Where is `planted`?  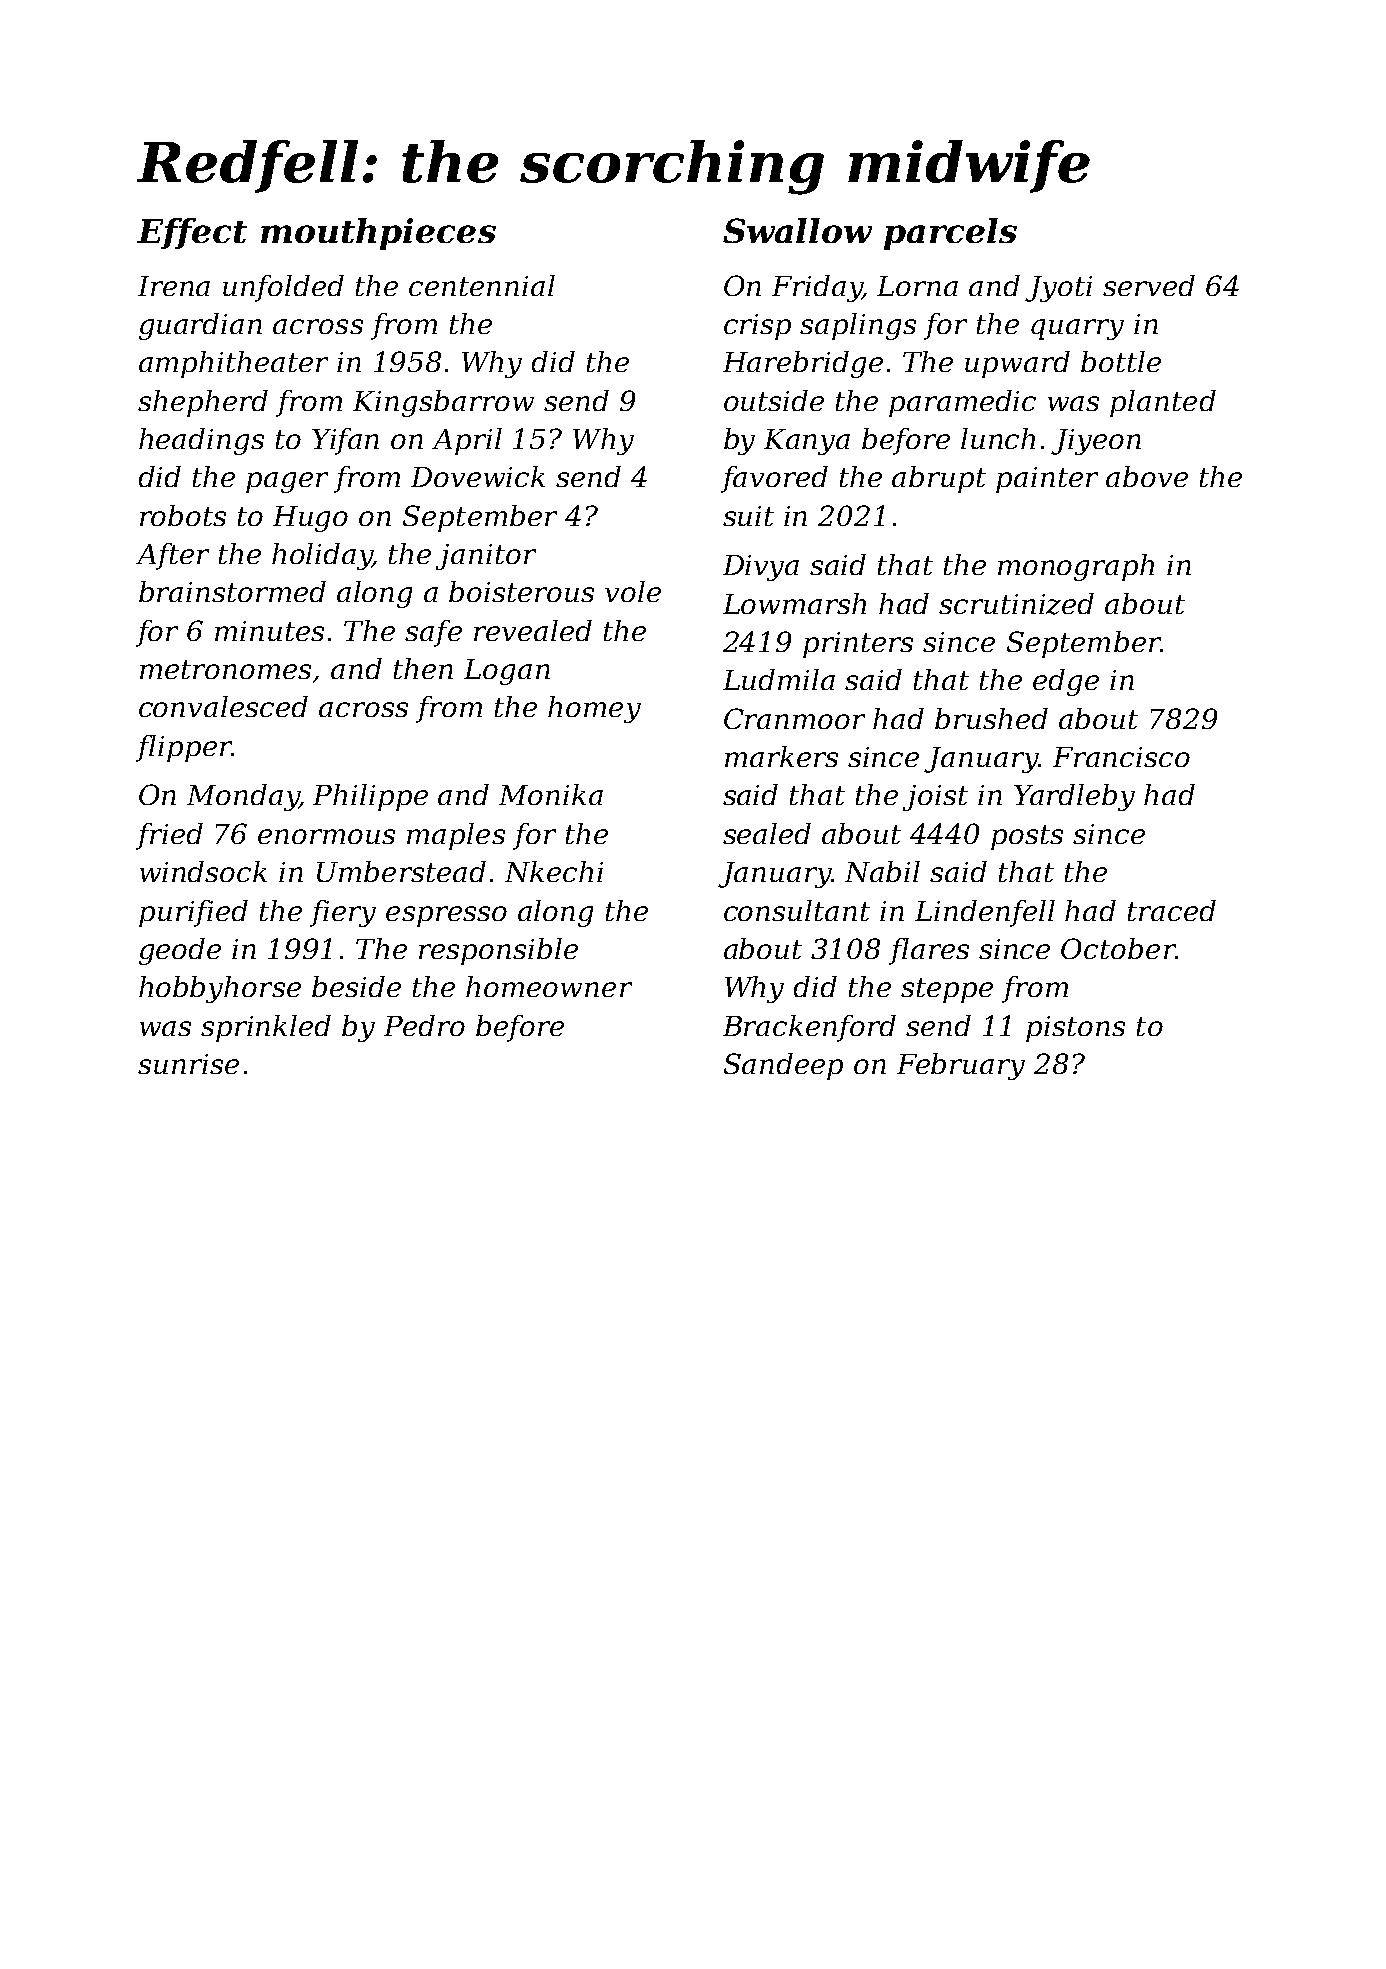
planted is located at coordinates (1163, 403).
